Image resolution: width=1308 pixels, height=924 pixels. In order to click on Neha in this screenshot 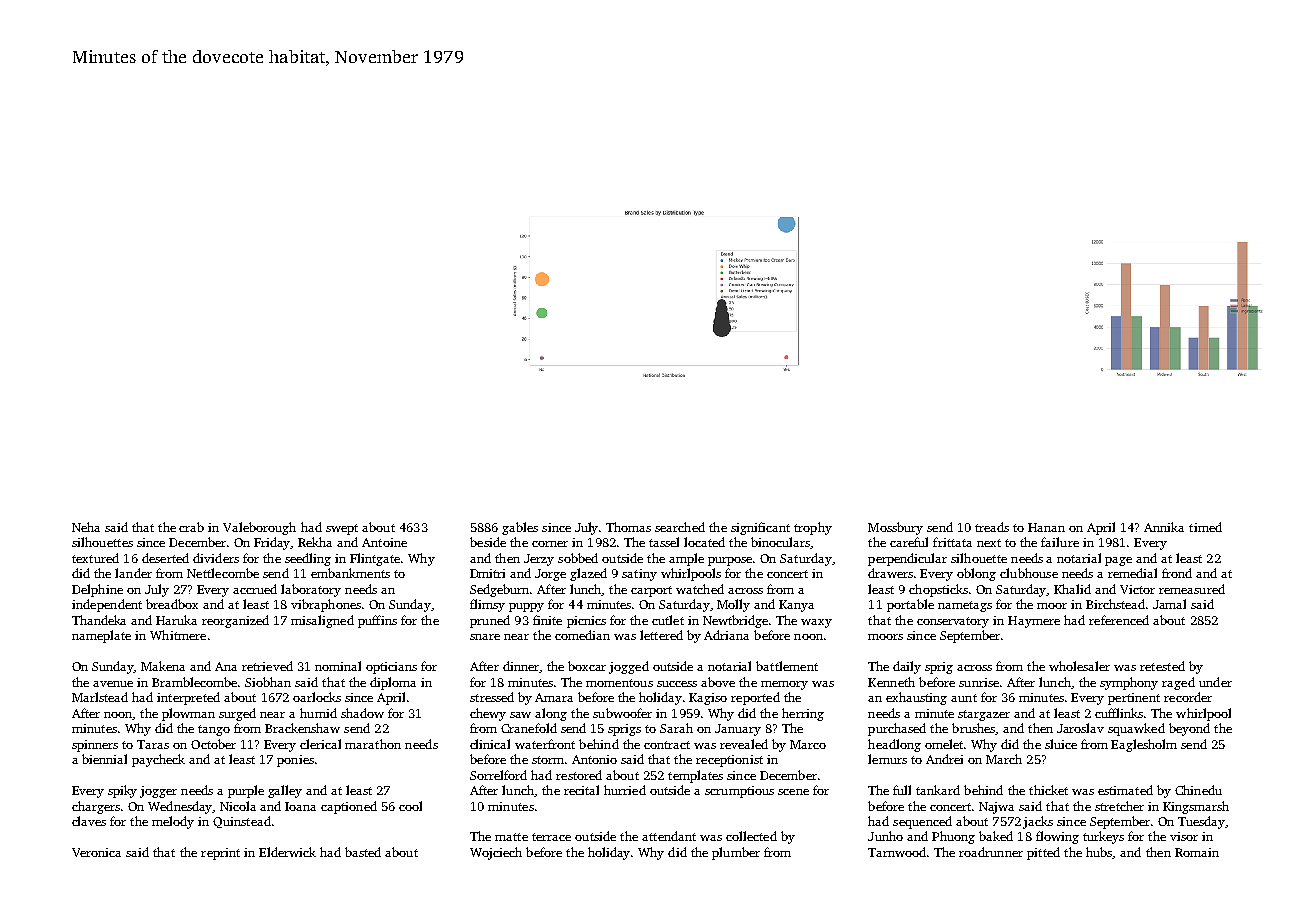, I will do `click(86, 527)`.
